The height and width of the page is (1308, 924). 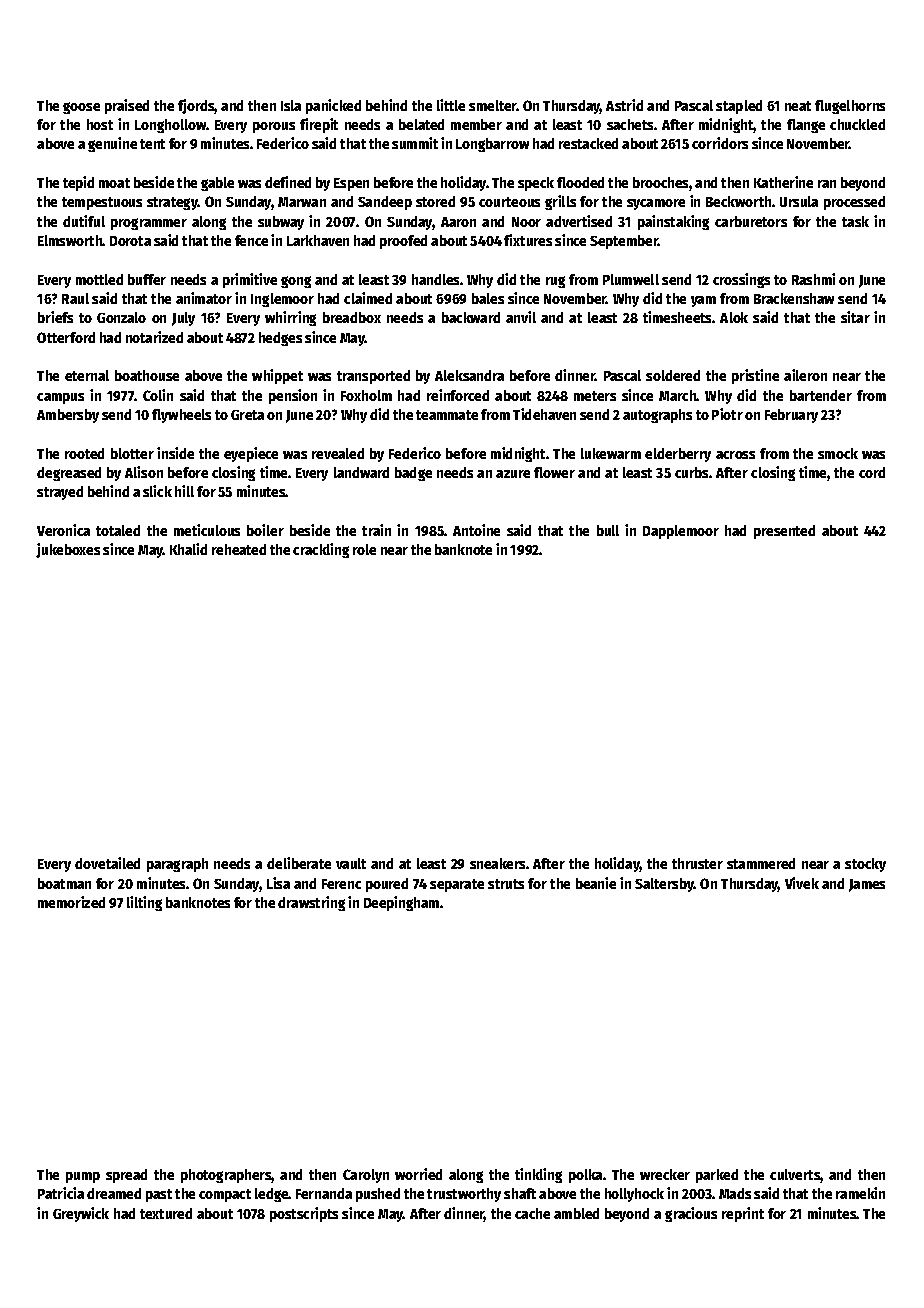 What do you see at coordinates (784, 532) in the page?
I see `presented` at bounding box center [784, 532].
